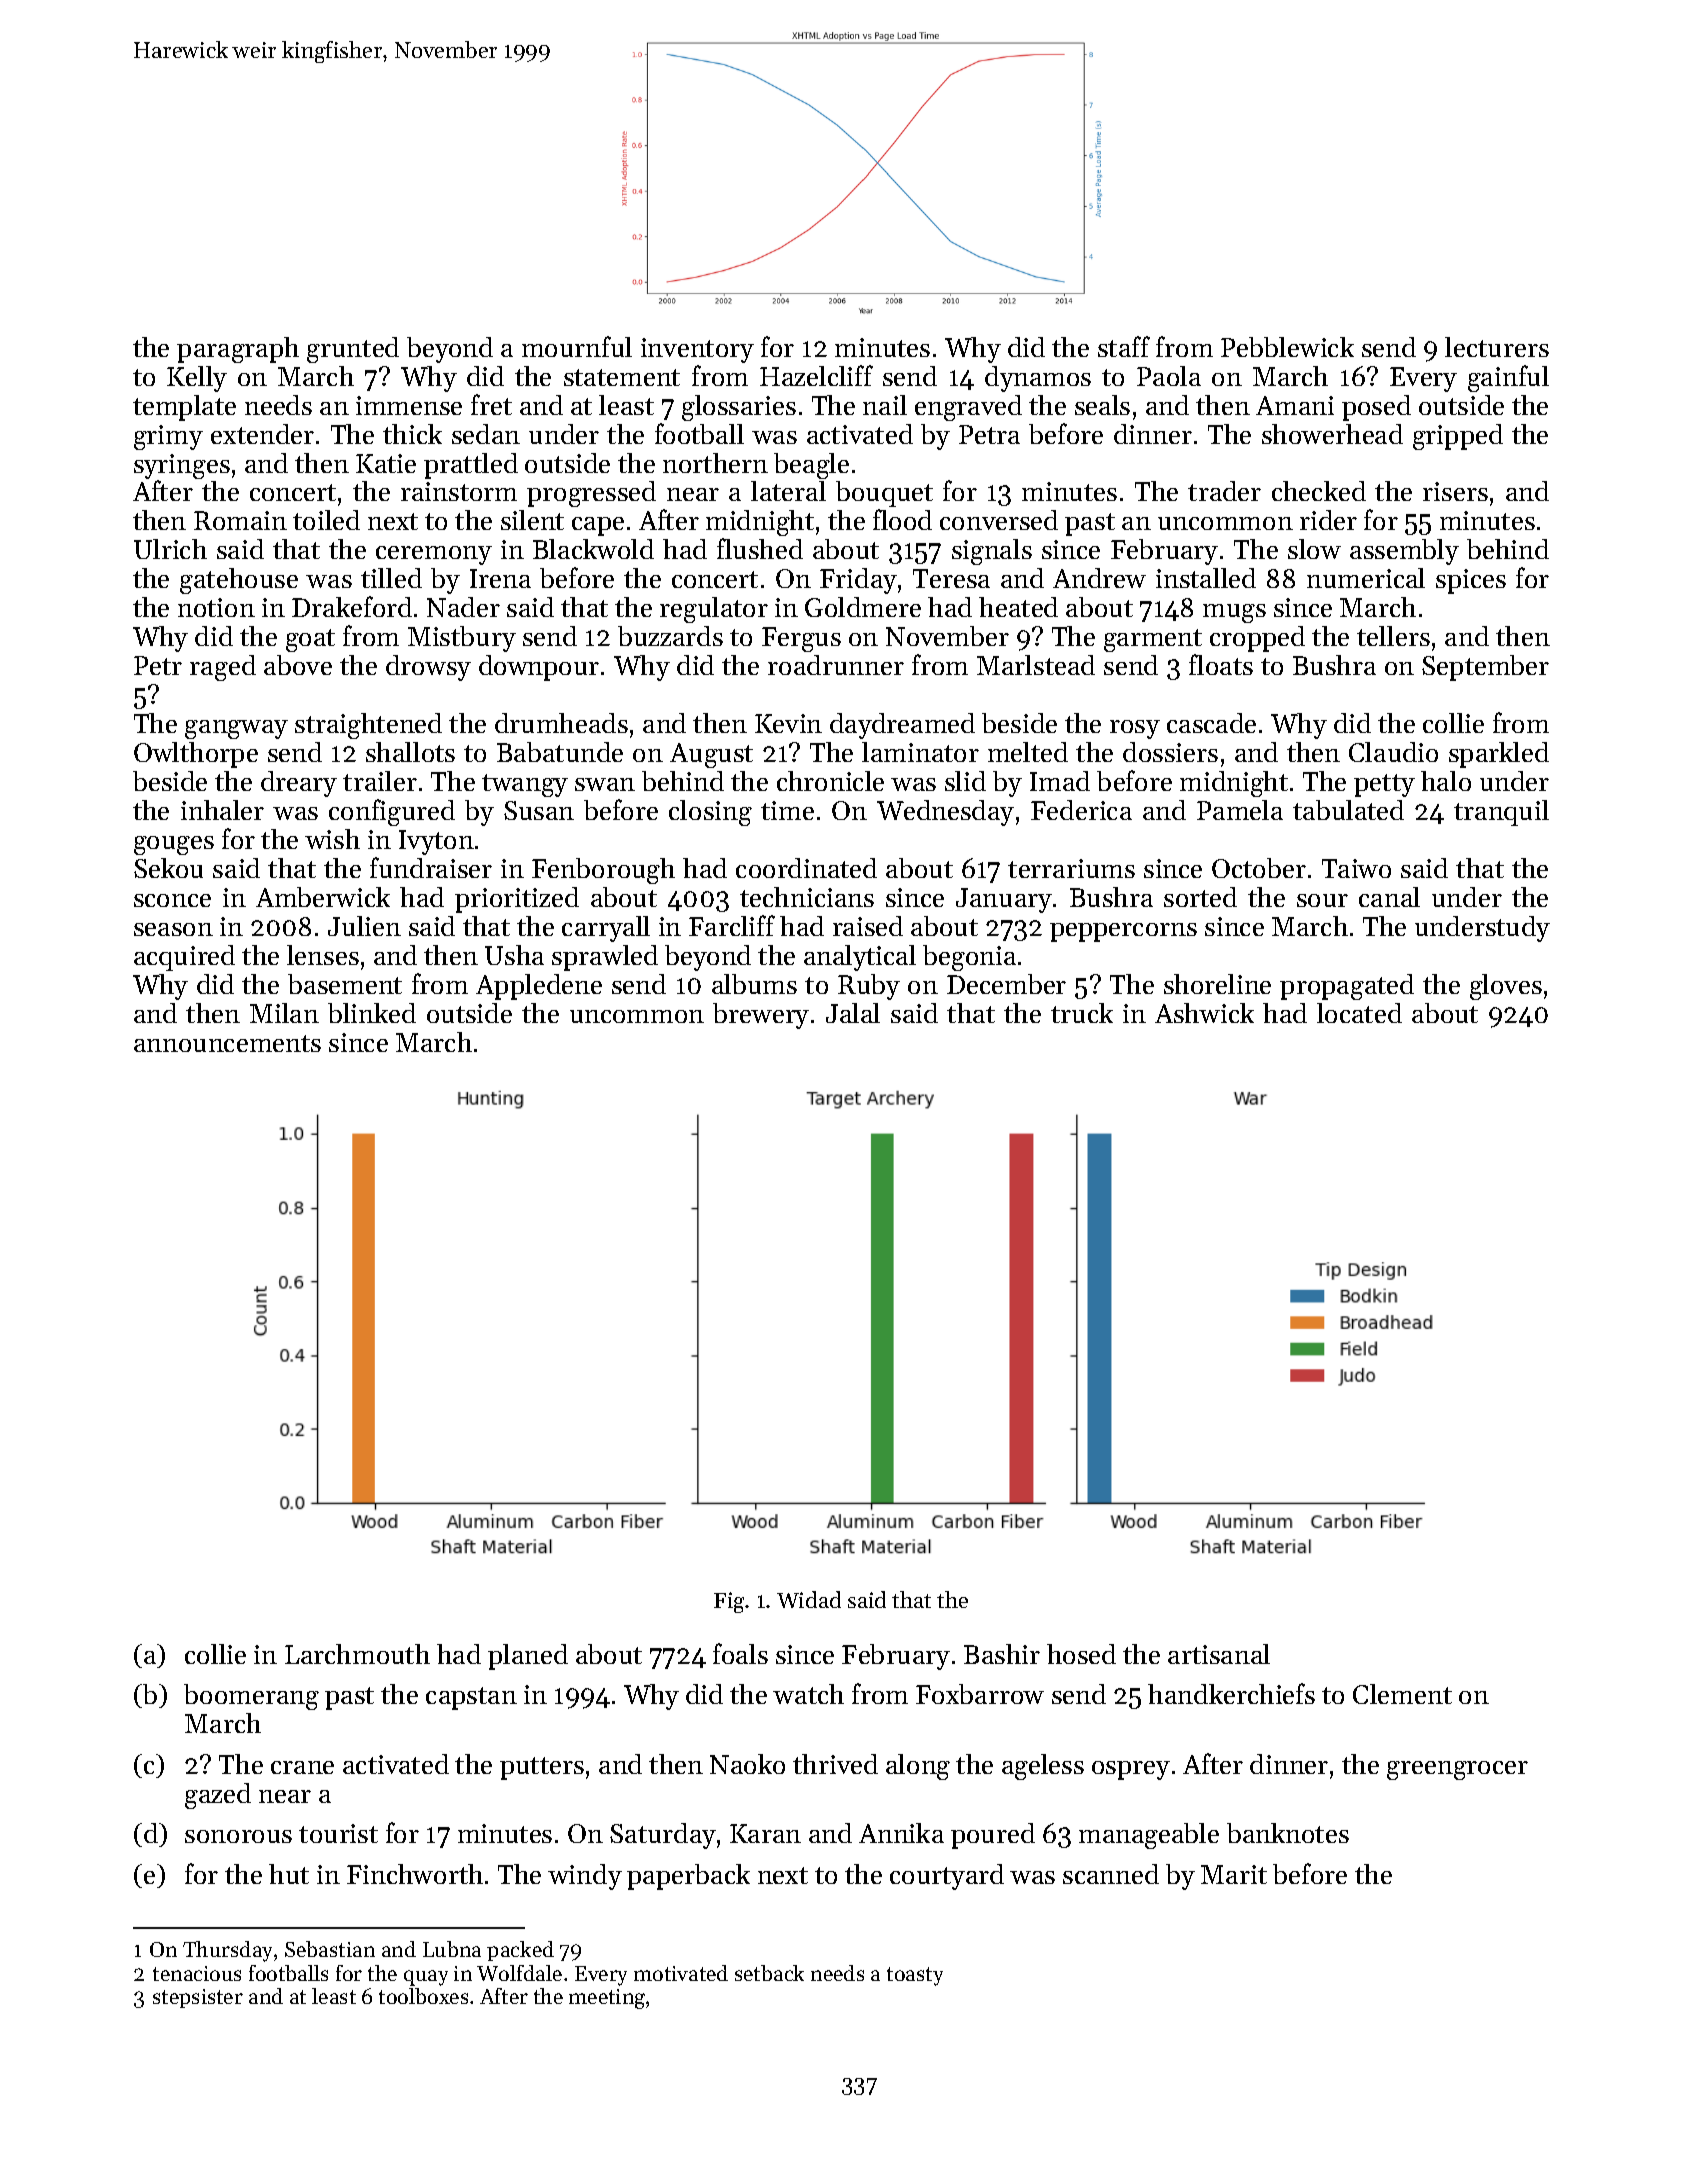 The image size is (1683, 2178). Describe the element at coordinates (697, 350) in the screenshot. I see `inventory` at that location.
